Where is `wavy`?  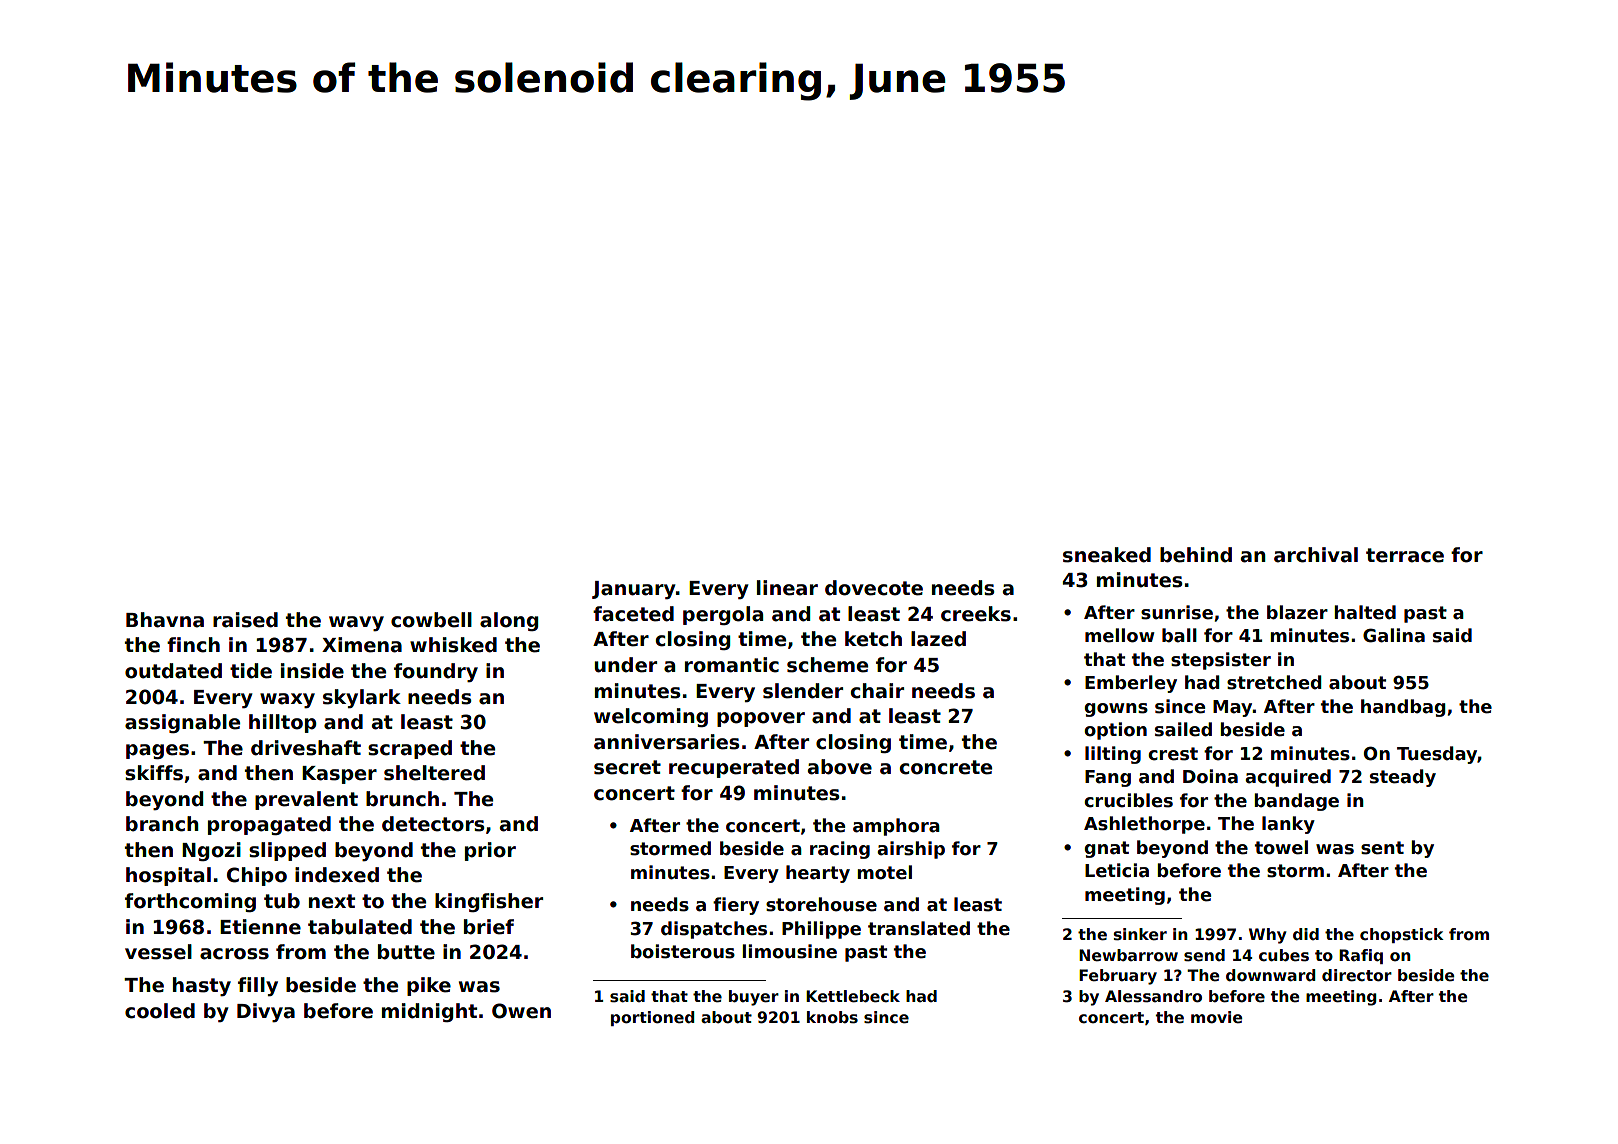
wavy is located at coordinates (356, 623).
